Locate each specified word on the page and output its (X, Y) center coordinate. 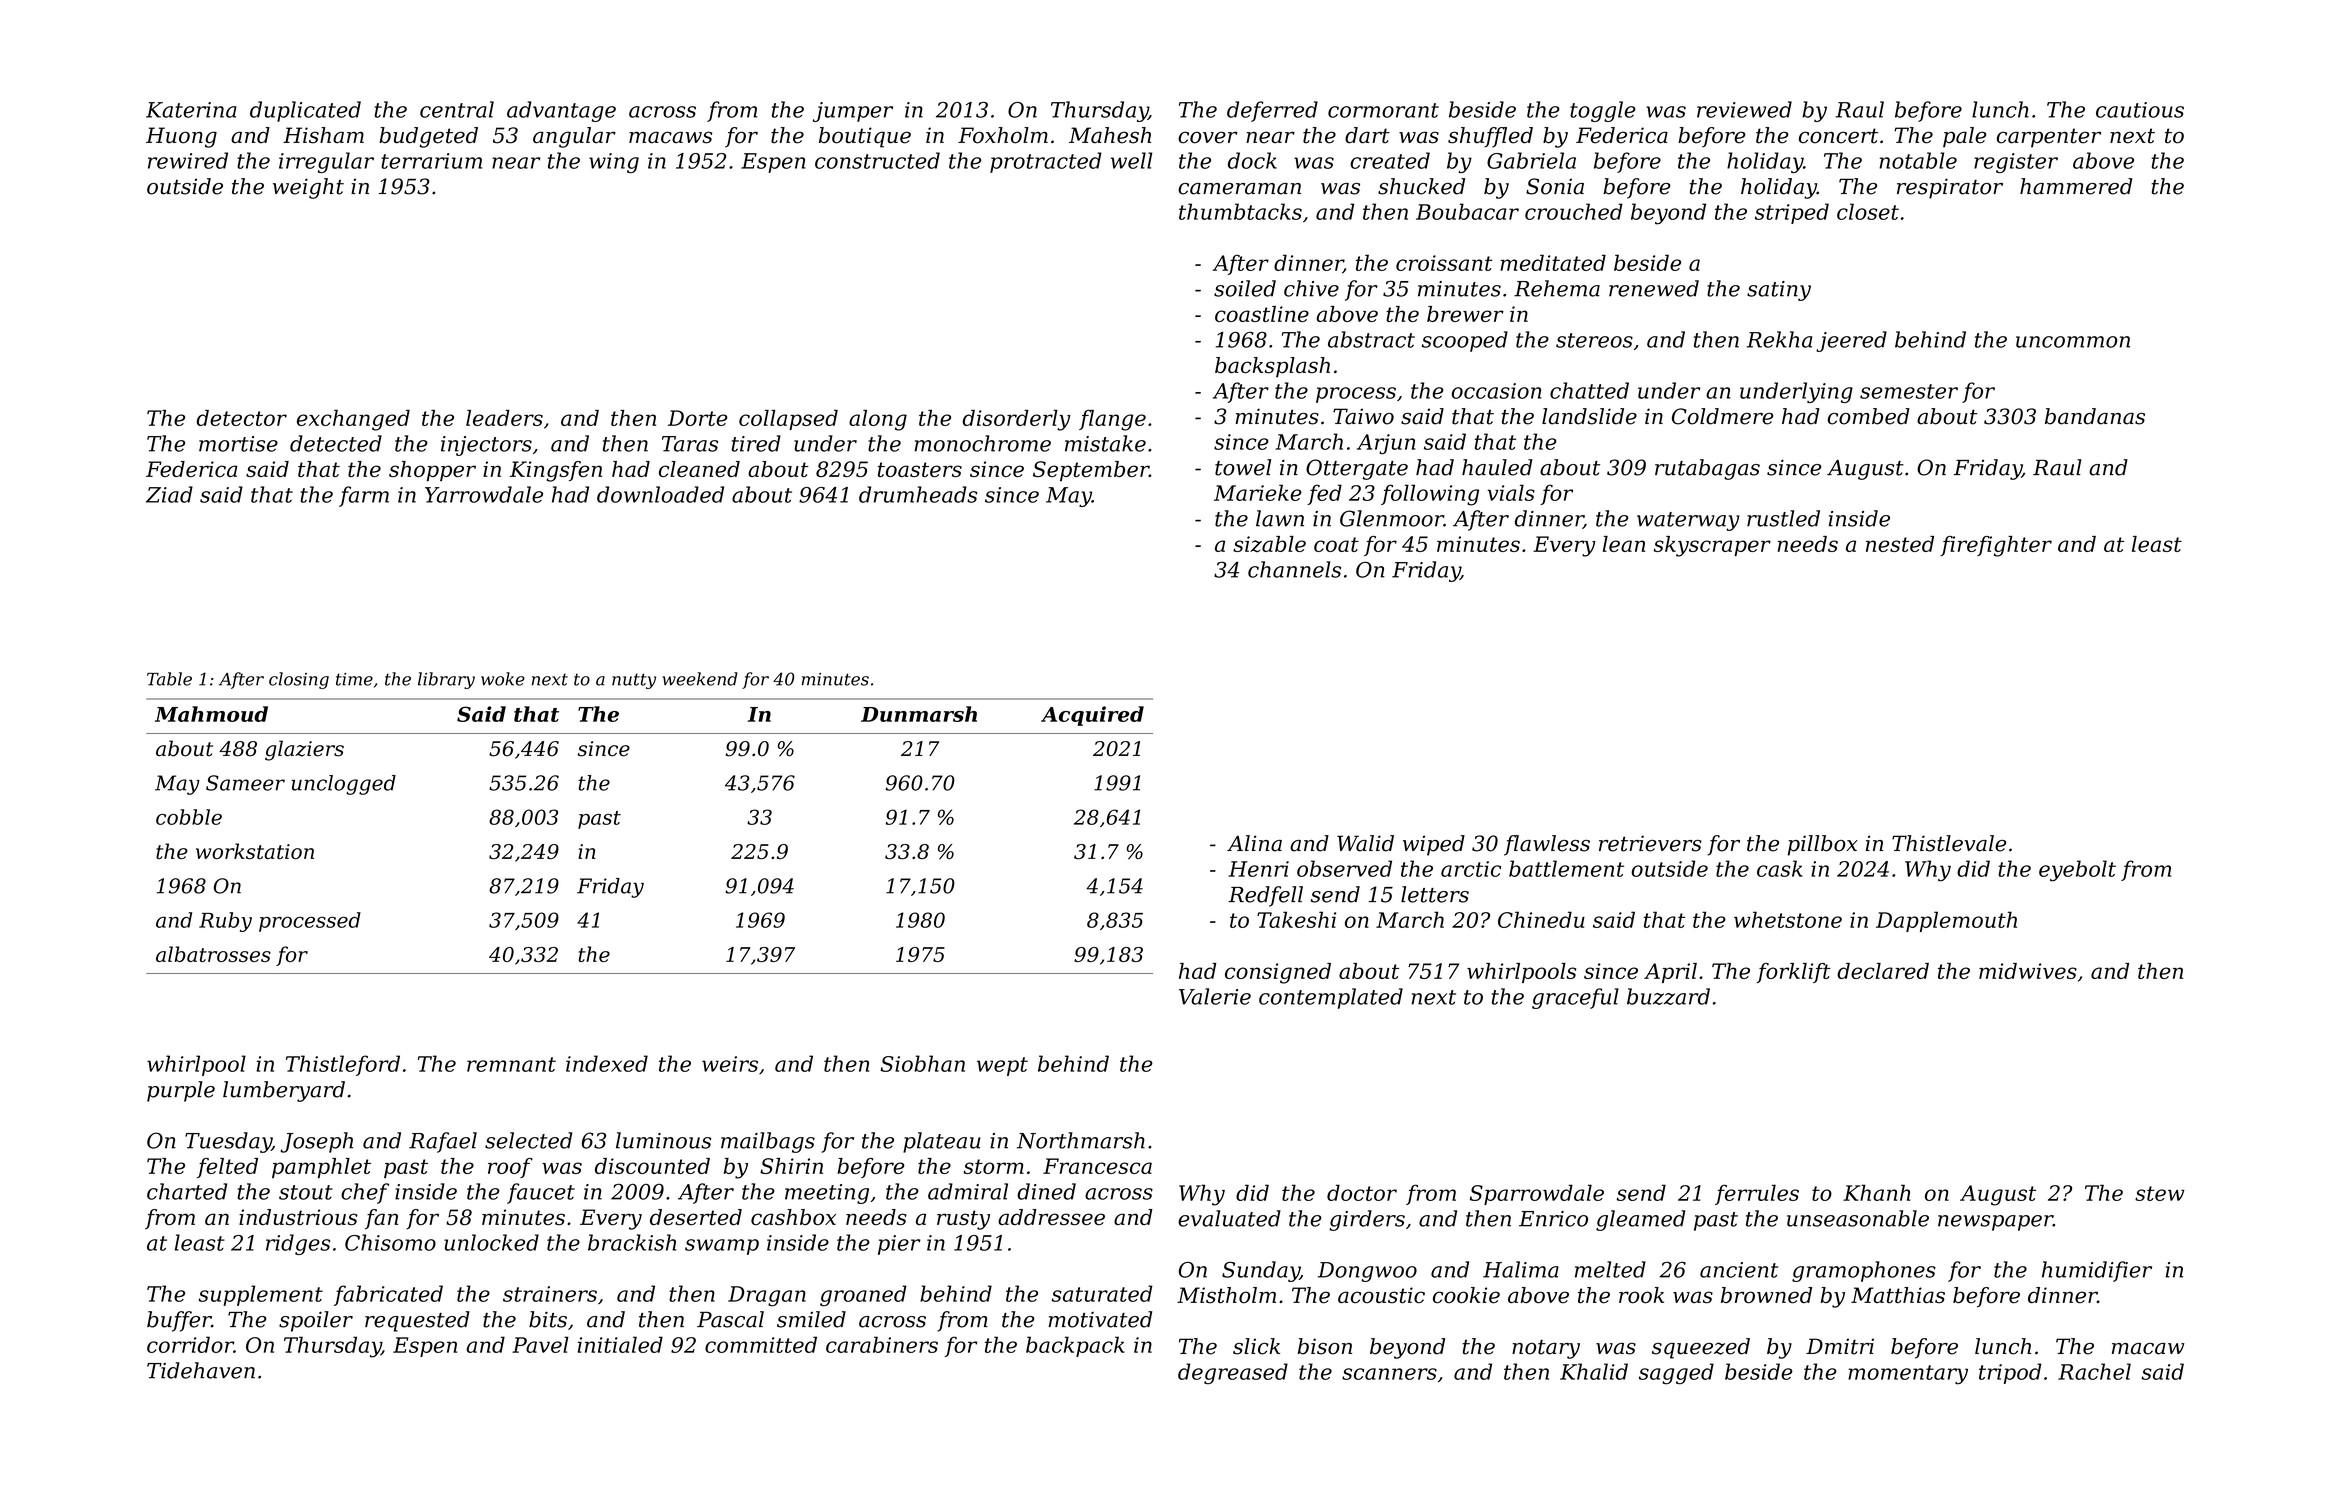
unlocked (491, 1242)
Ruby (225, 922)
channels (1294, 569)
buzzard (1668, 996)
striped (1792, 213)
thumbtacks (1240, 211)
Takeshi (1296, 919)
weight (308, 188)
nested (1900, 544)
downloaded (660, 494)
